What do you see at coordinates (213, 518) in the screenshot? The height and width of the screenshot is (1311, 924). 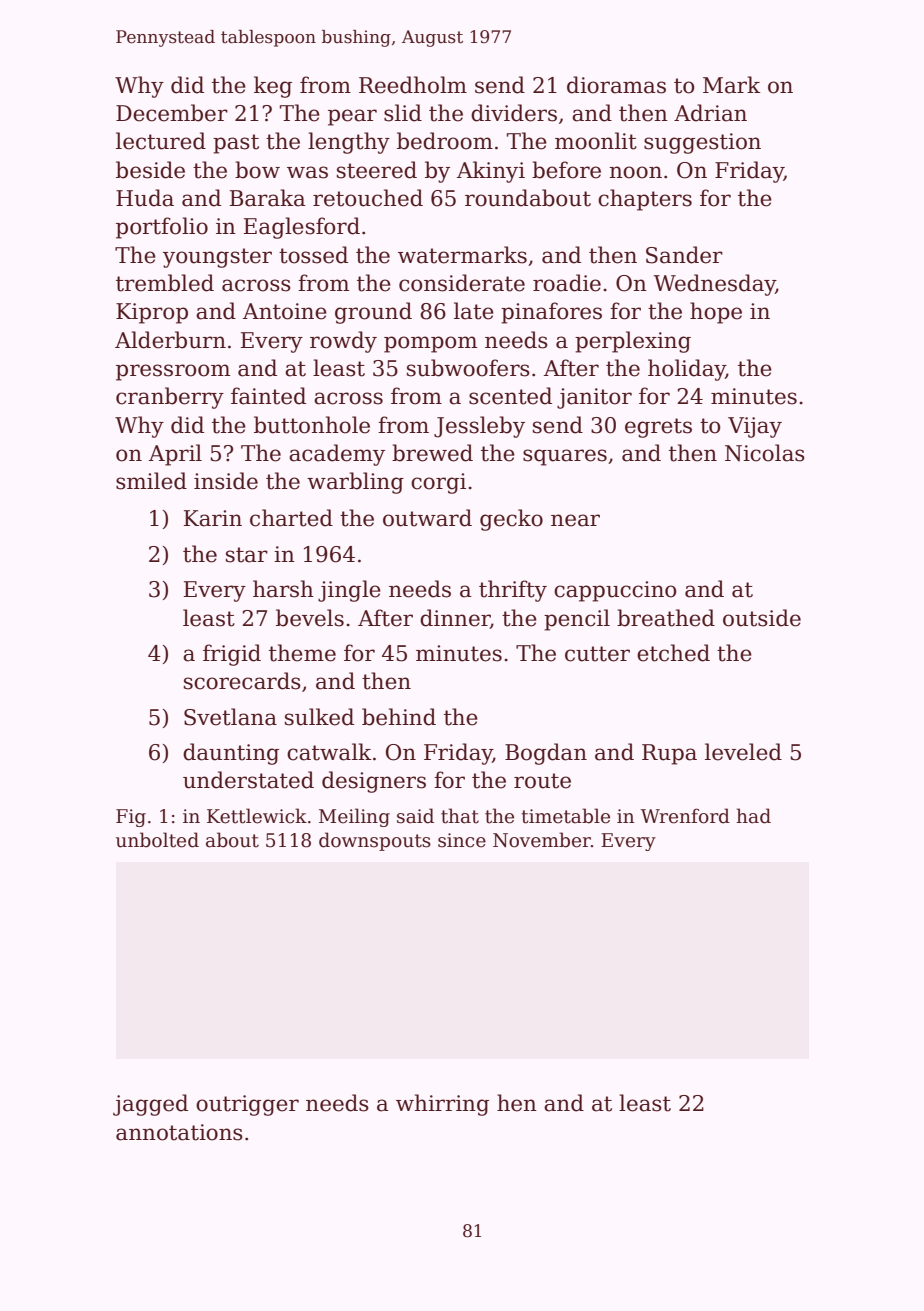 I see `Karin` at bounding box center [213, 518].
